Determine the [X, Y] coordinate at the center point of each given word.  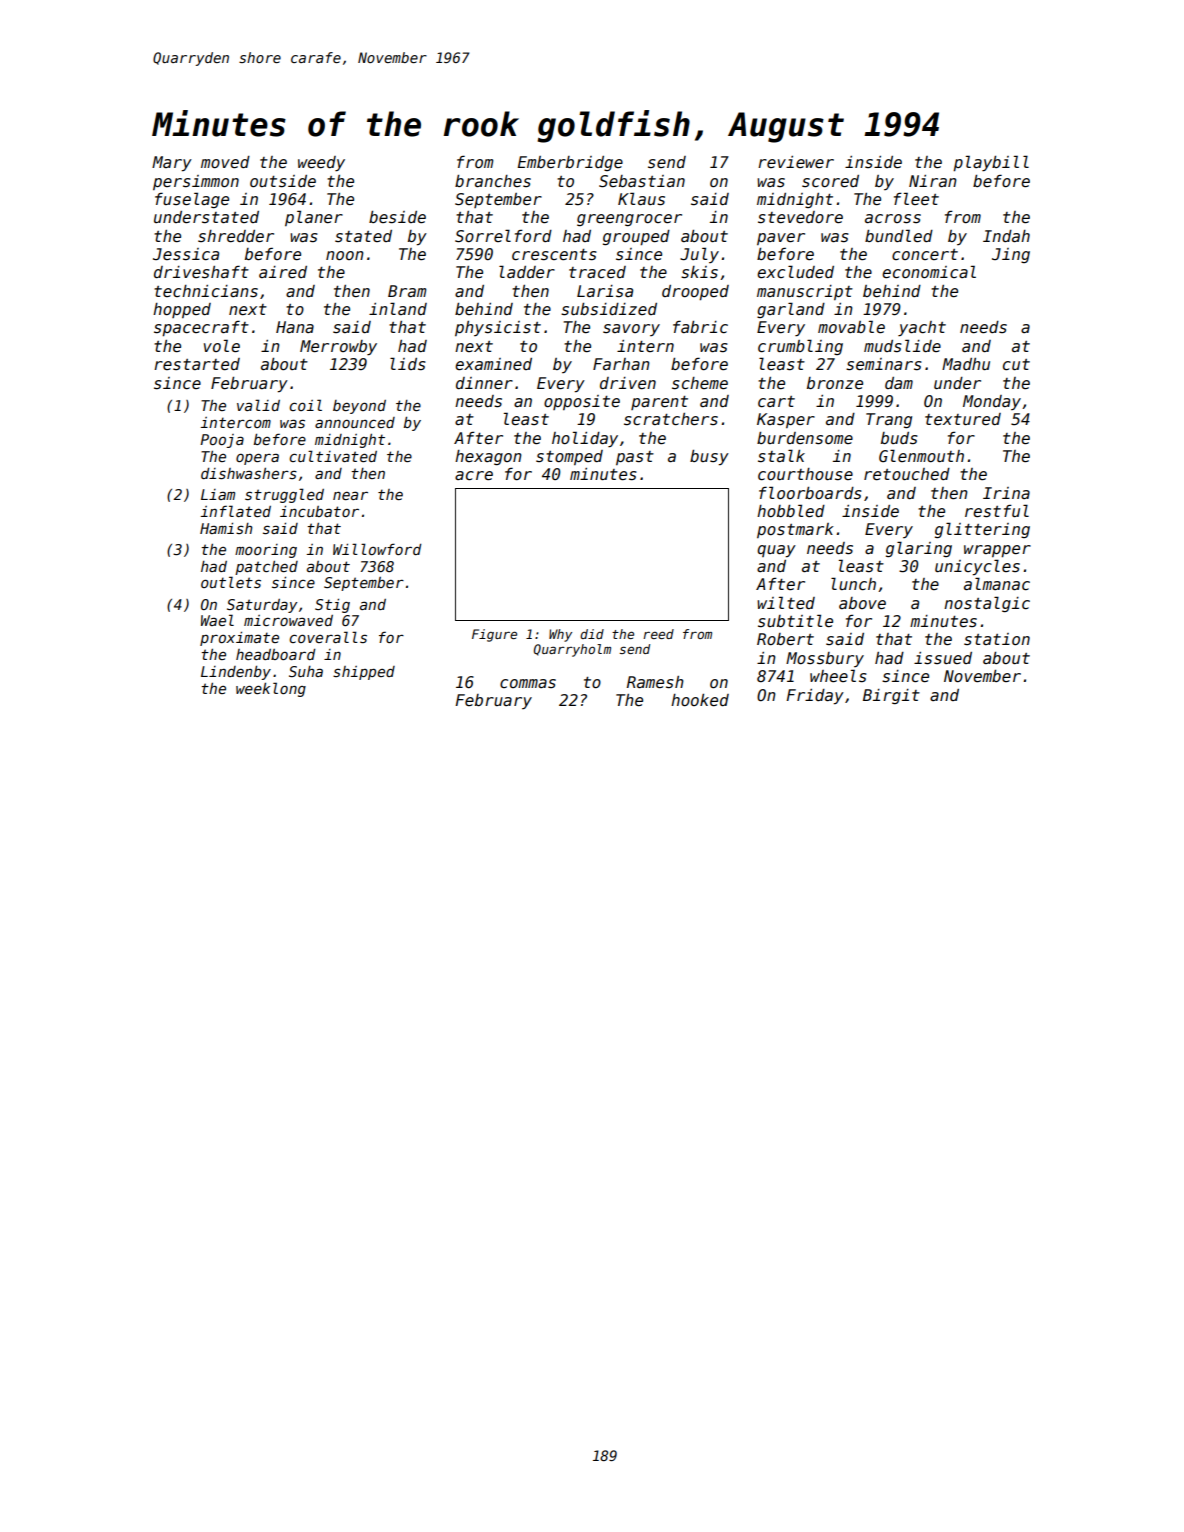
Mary [172, 164]
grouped [636, 237]
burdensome [805, 438]
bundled [899, 235]
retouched [907, 474]
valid [258, 405]
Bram [407, 291]
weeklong [271, 689]
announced [355, 422]
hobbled [791, 510]
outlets [231, 582]
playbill [991, 163]
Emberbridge [570, 163]
